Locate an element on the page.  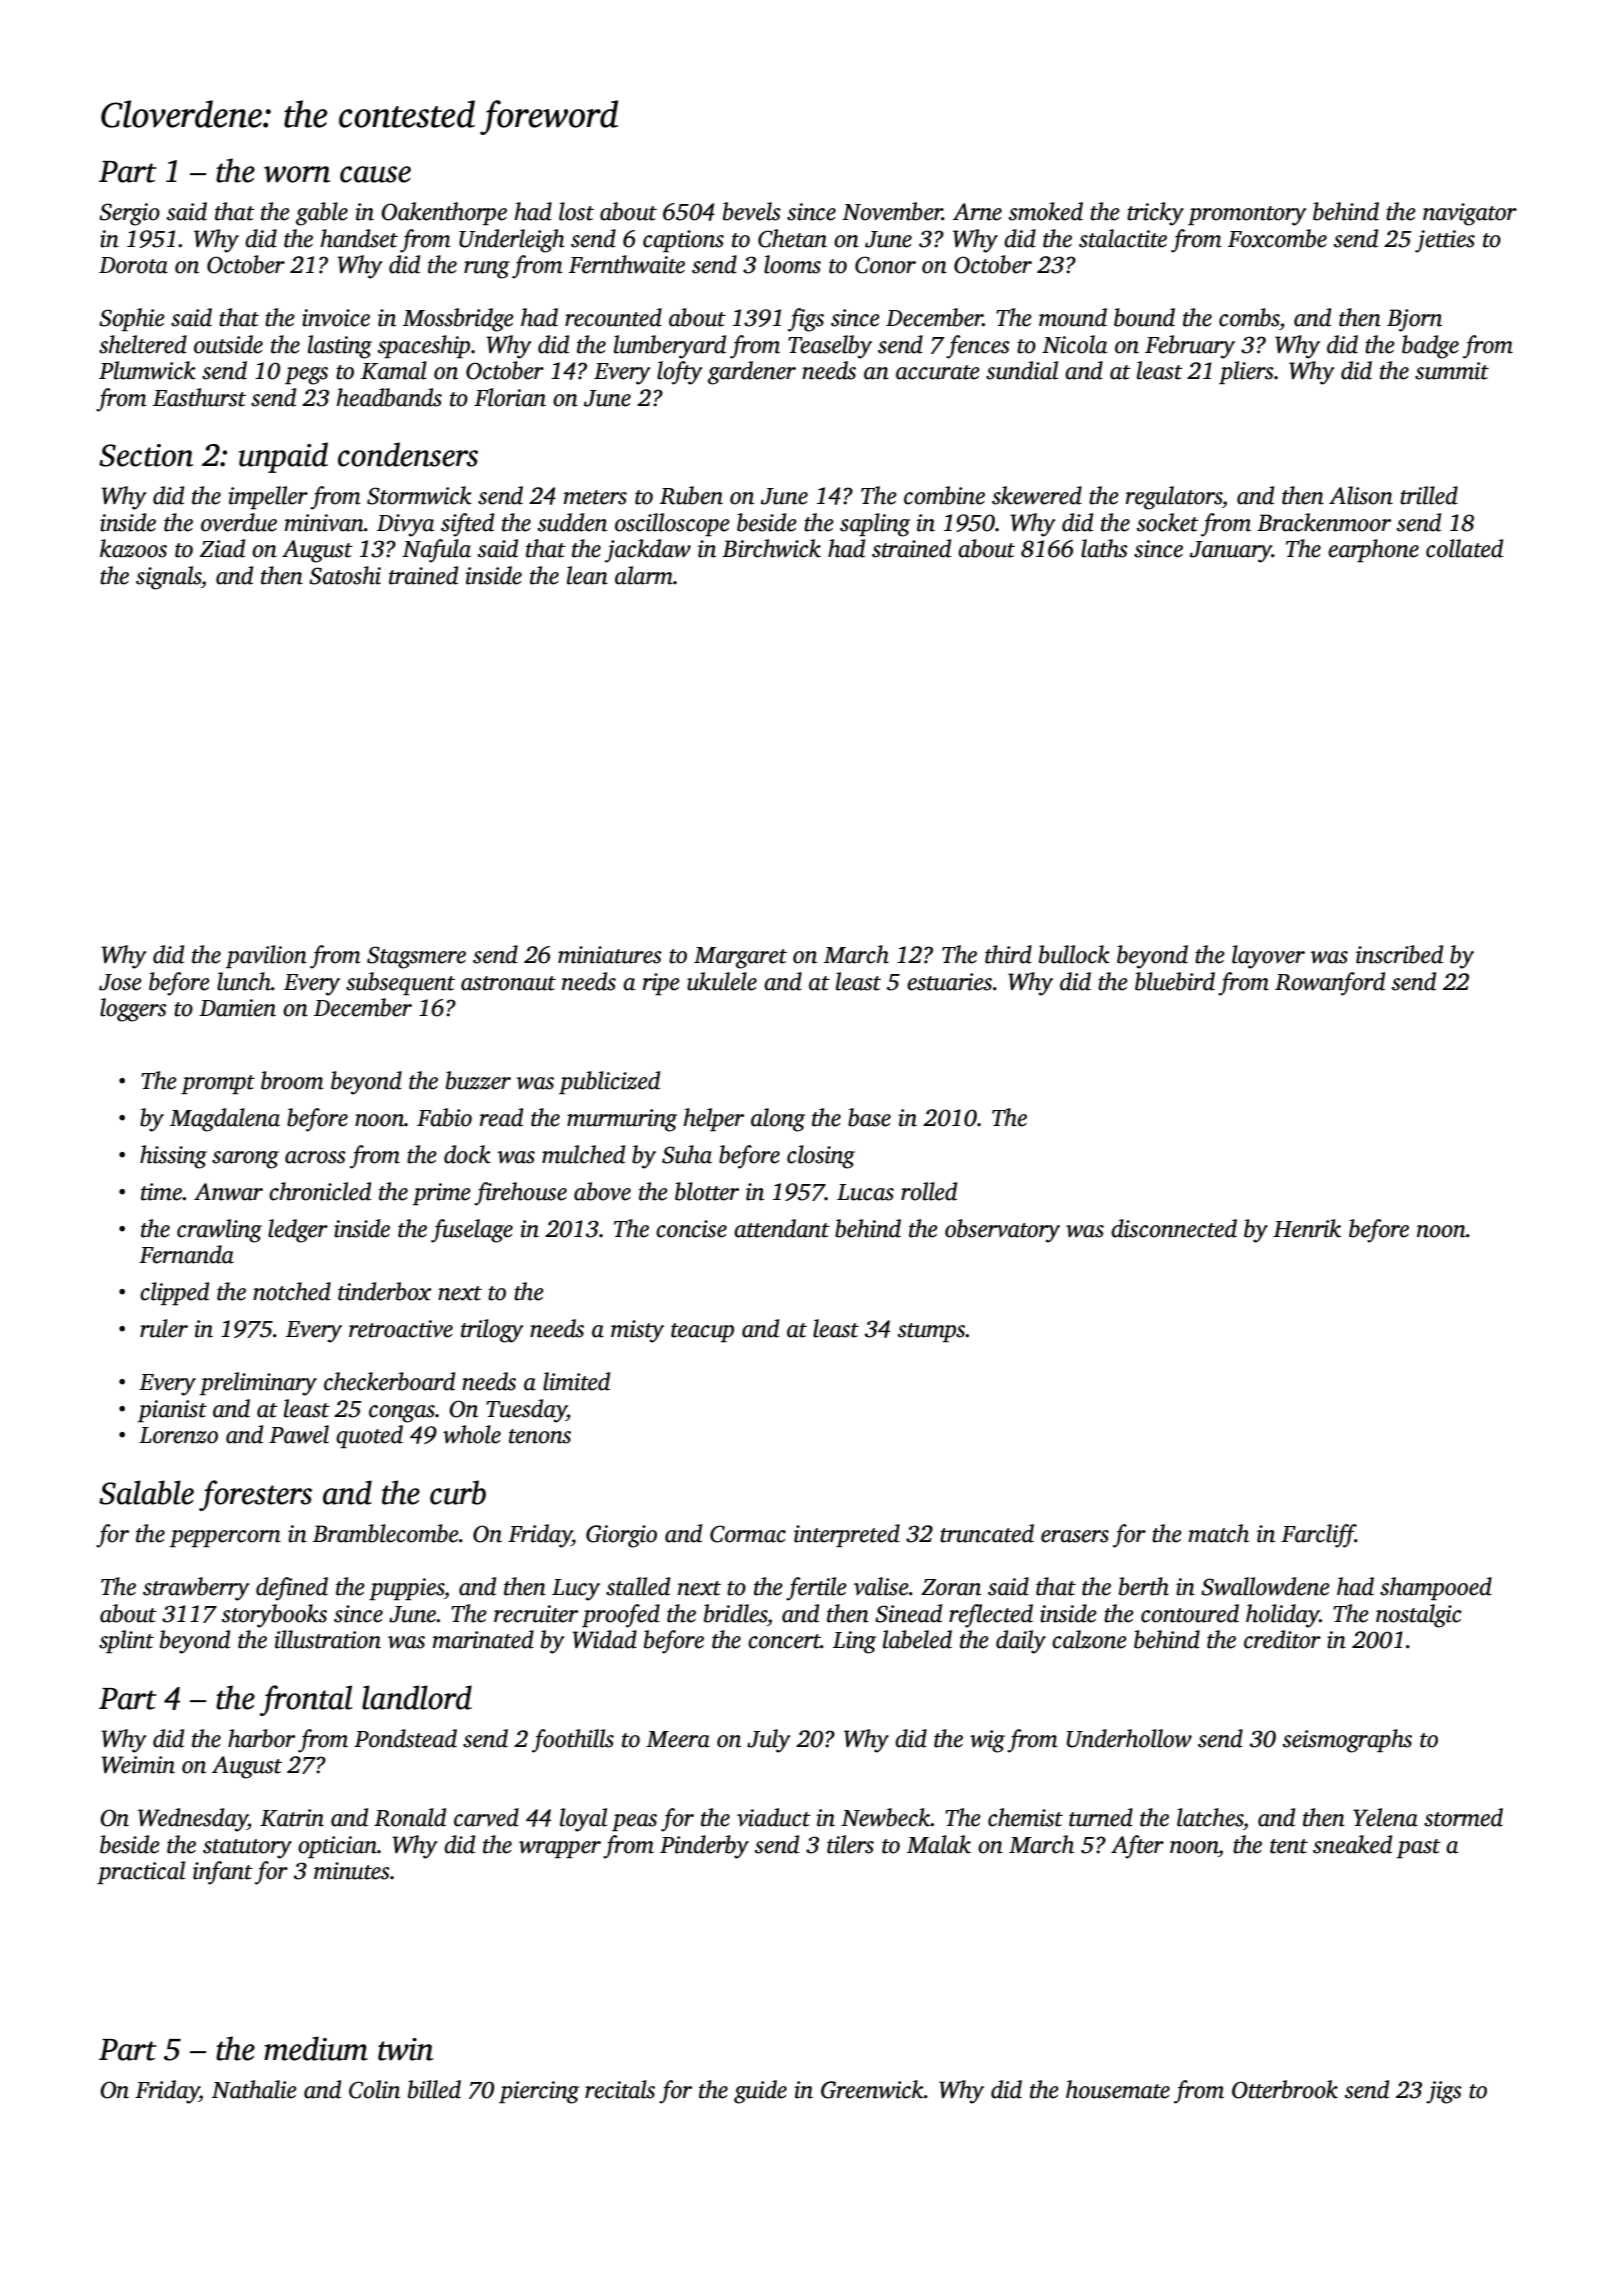
Anwar is located at coordinates (228, 1192).
